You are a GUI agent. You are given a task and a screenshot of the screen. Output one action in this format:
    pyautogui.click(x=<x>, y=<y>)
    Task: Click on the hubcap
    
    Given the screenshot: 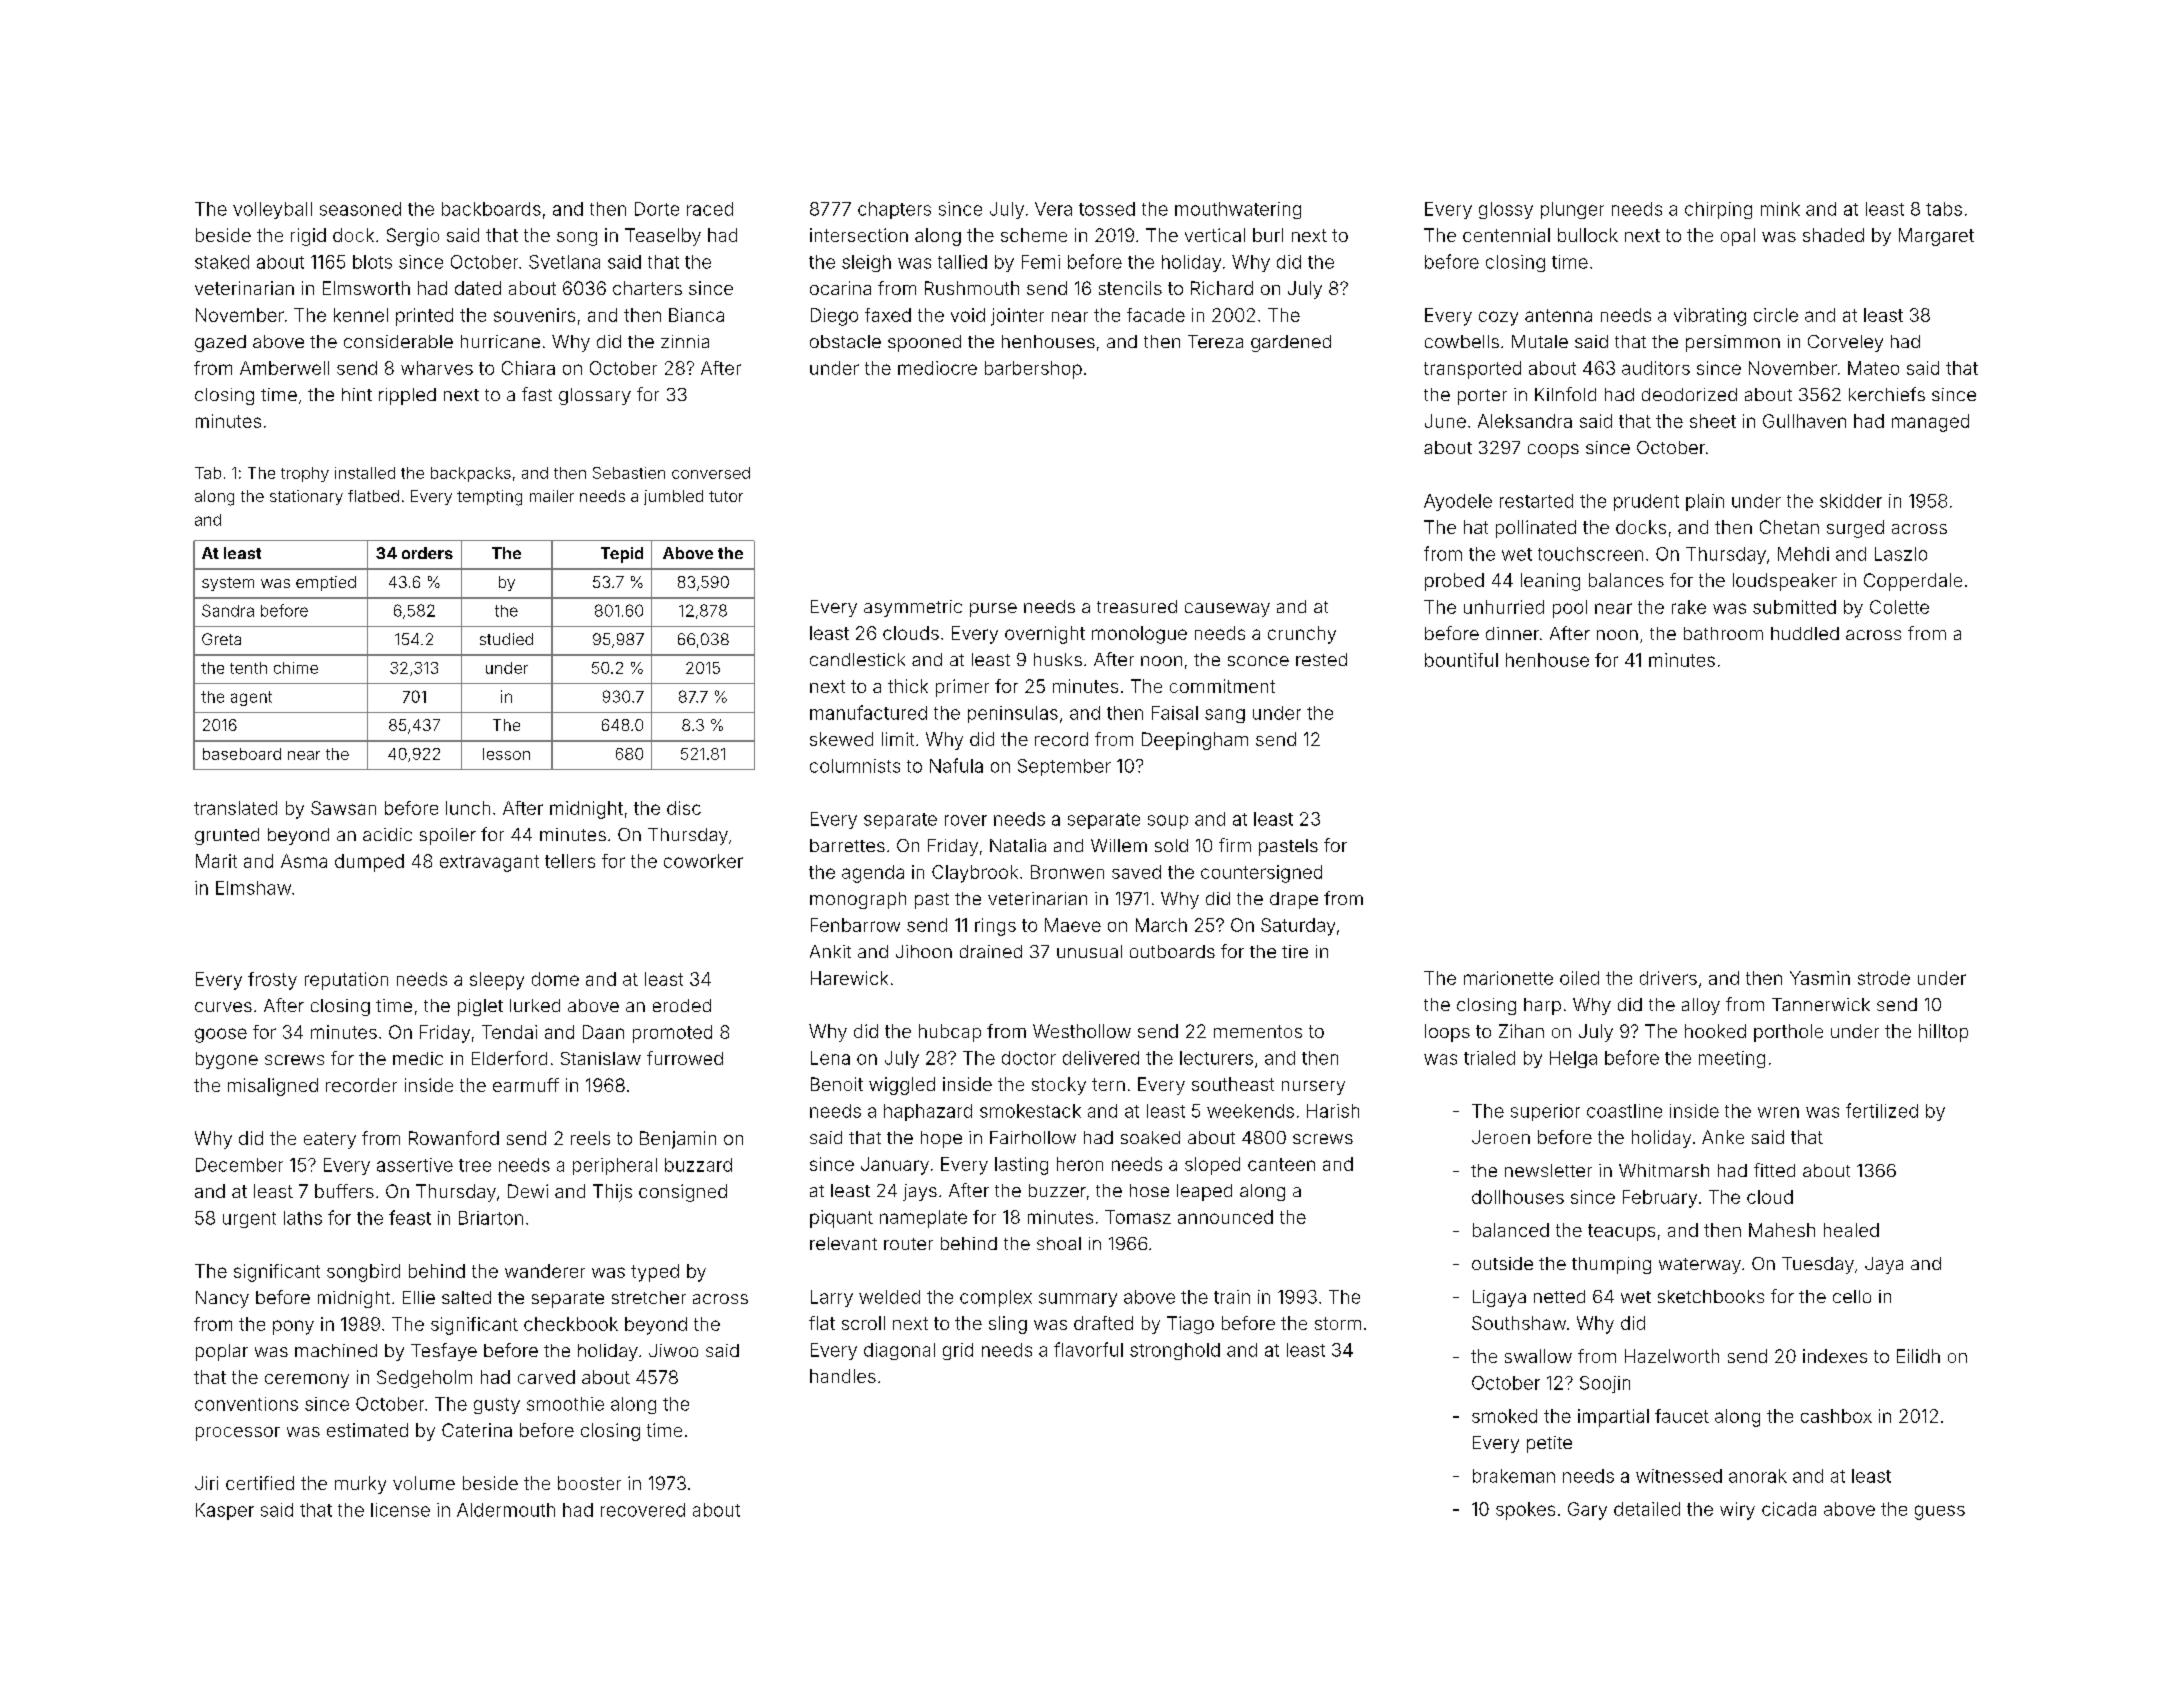 What is the action you would take?
    pyautogui.click(x=950, y=1033)
